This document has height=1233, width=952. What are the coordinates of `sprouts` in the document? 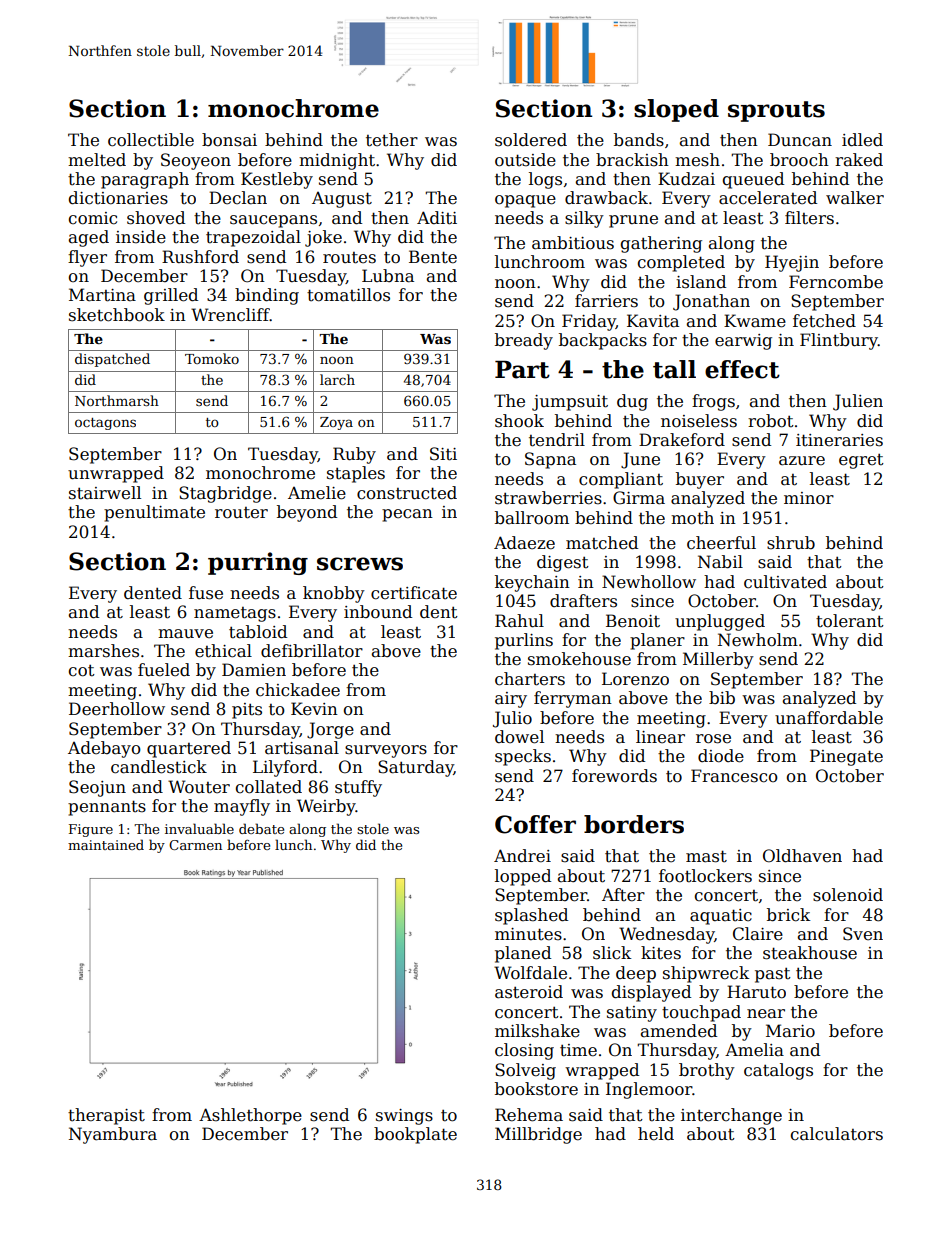 It's located at (776, 111).
